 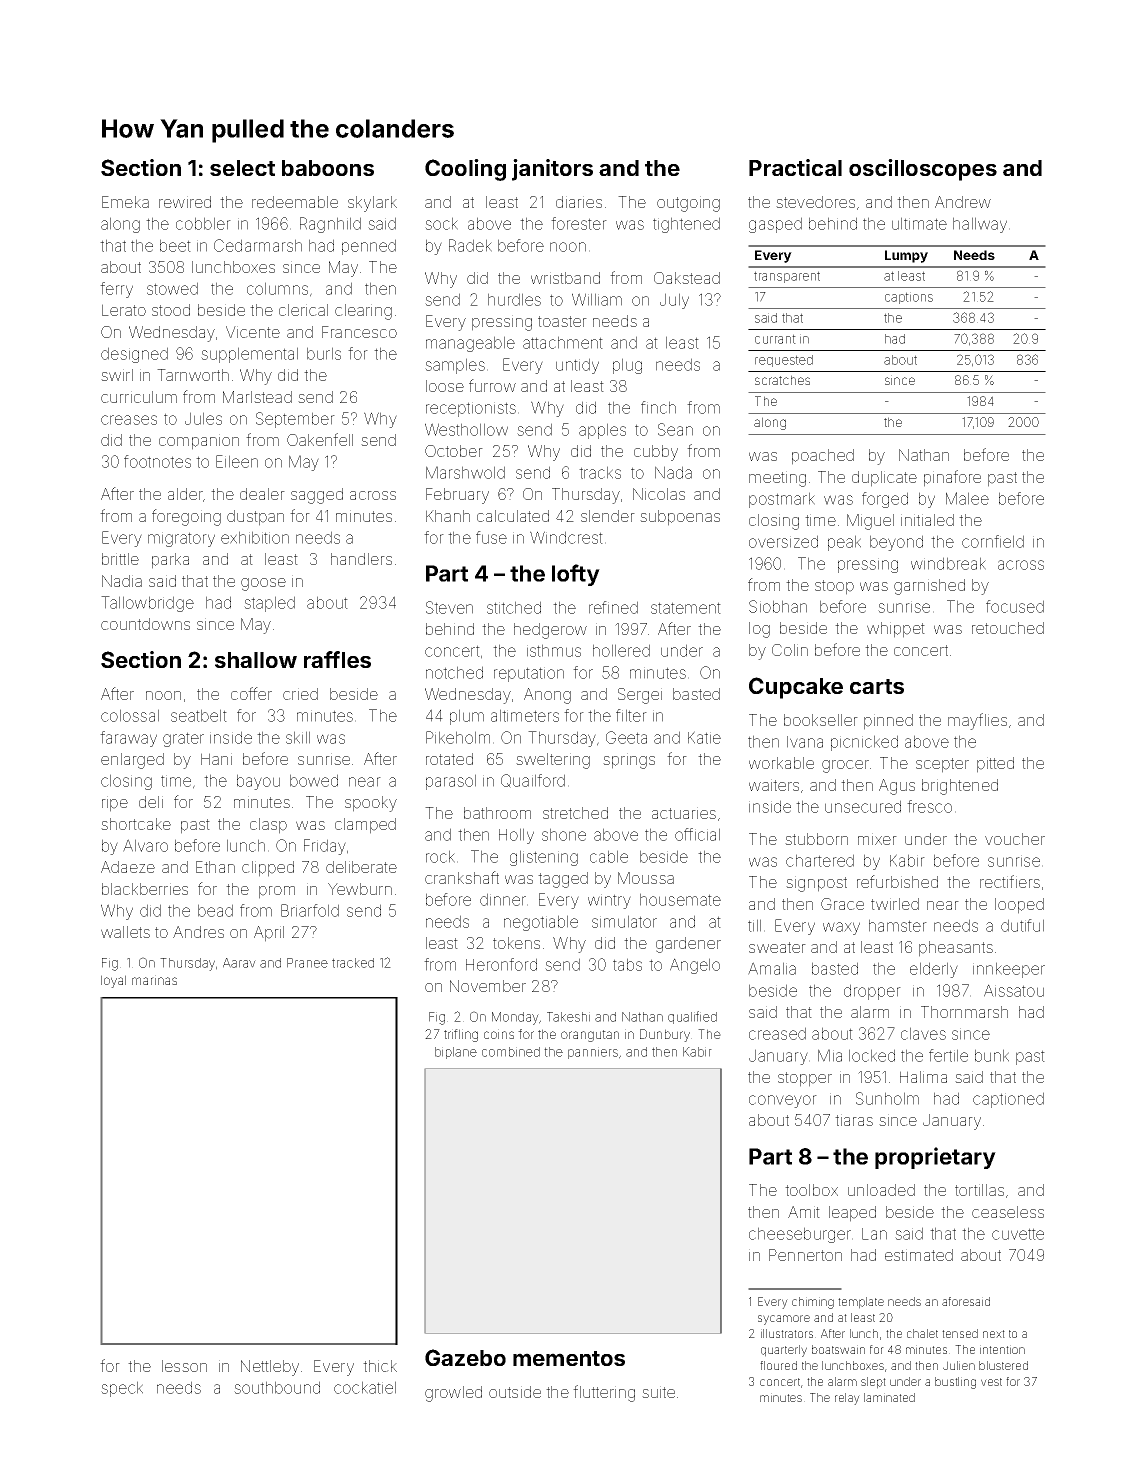 I want to click on unsecured, so click(x=863, y=806).
